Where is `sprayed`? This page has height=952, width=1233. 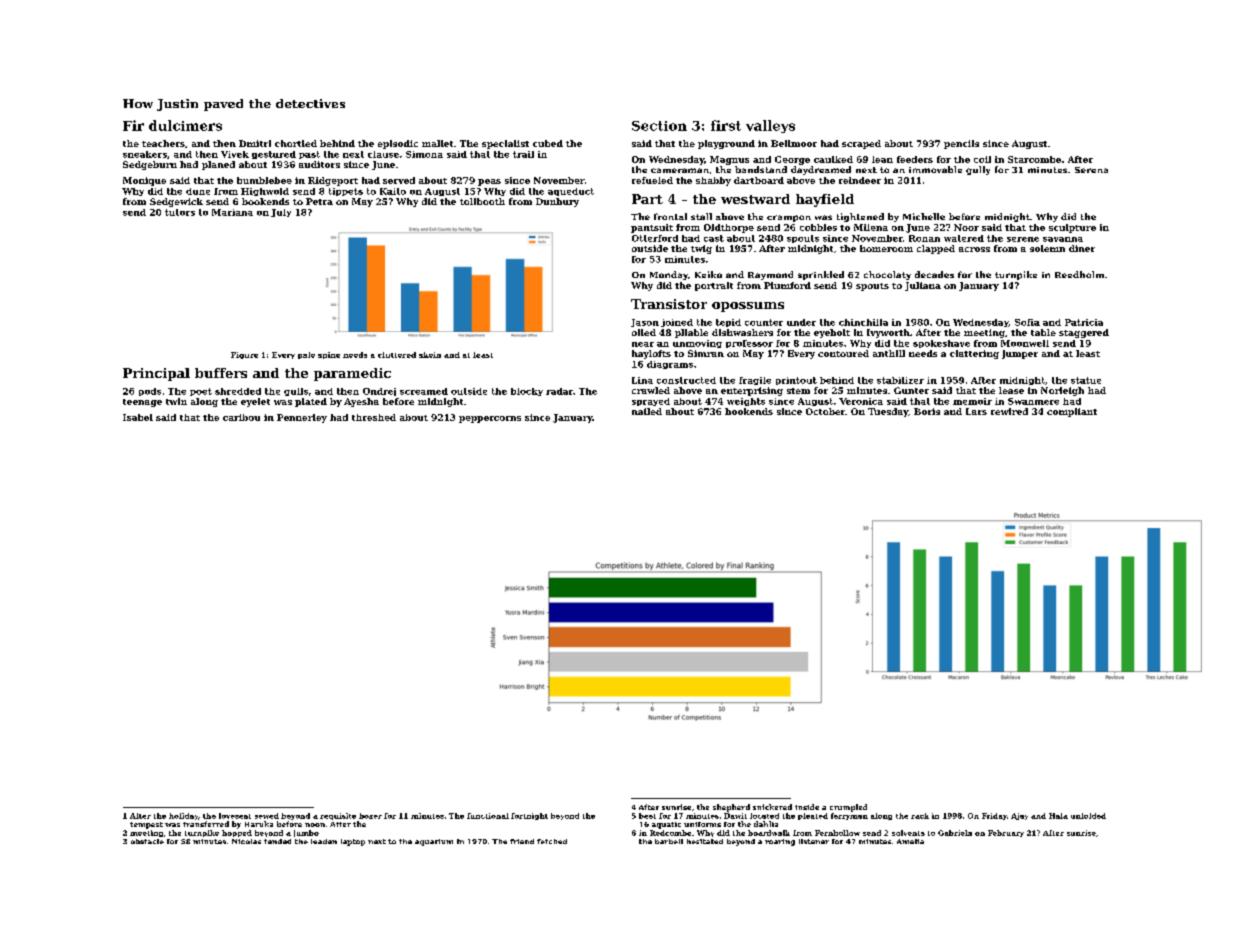
sprayed is located at coordinates (651, 402).
